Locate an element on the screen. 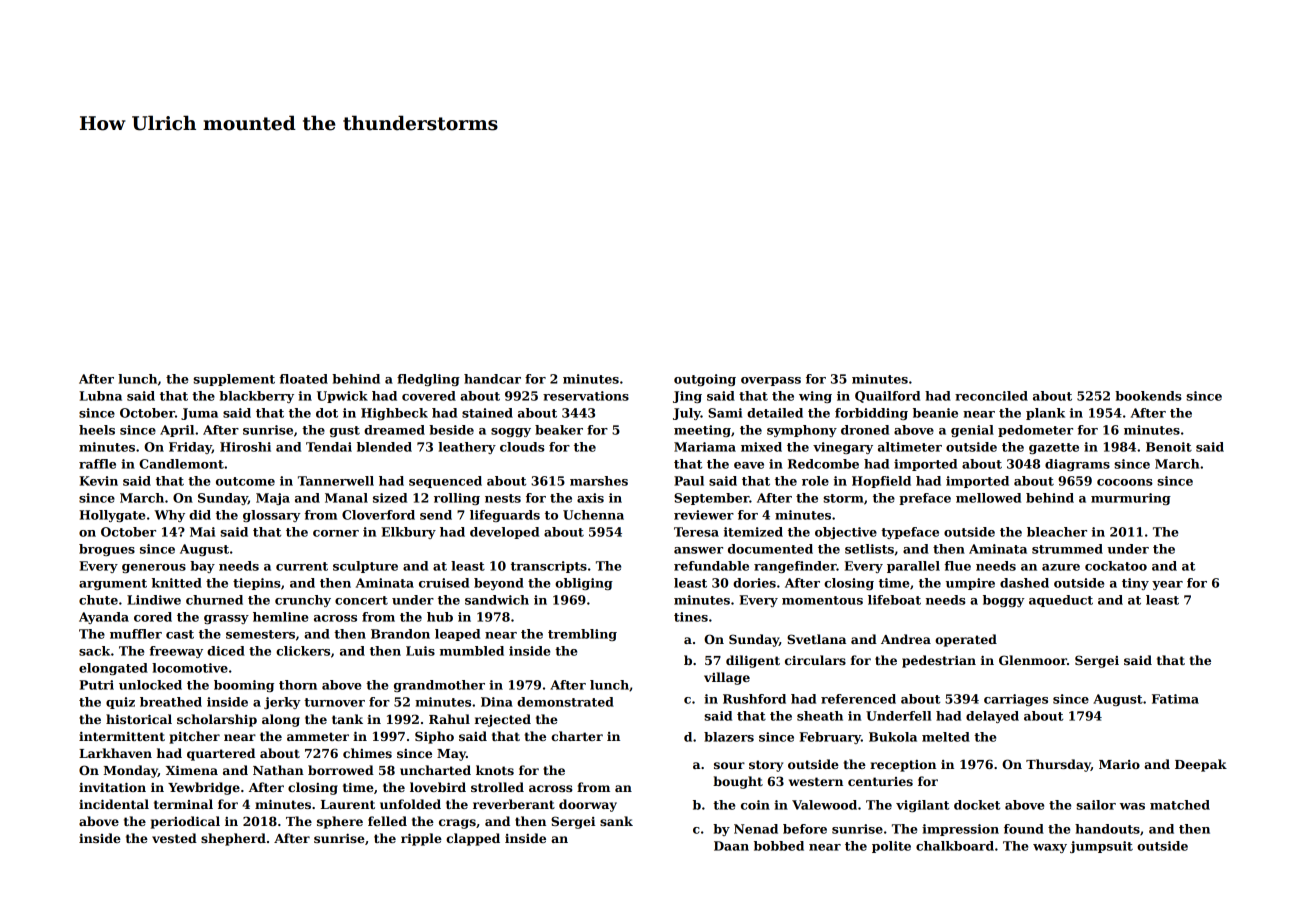  incidental is located at coordinates (114, 804).
